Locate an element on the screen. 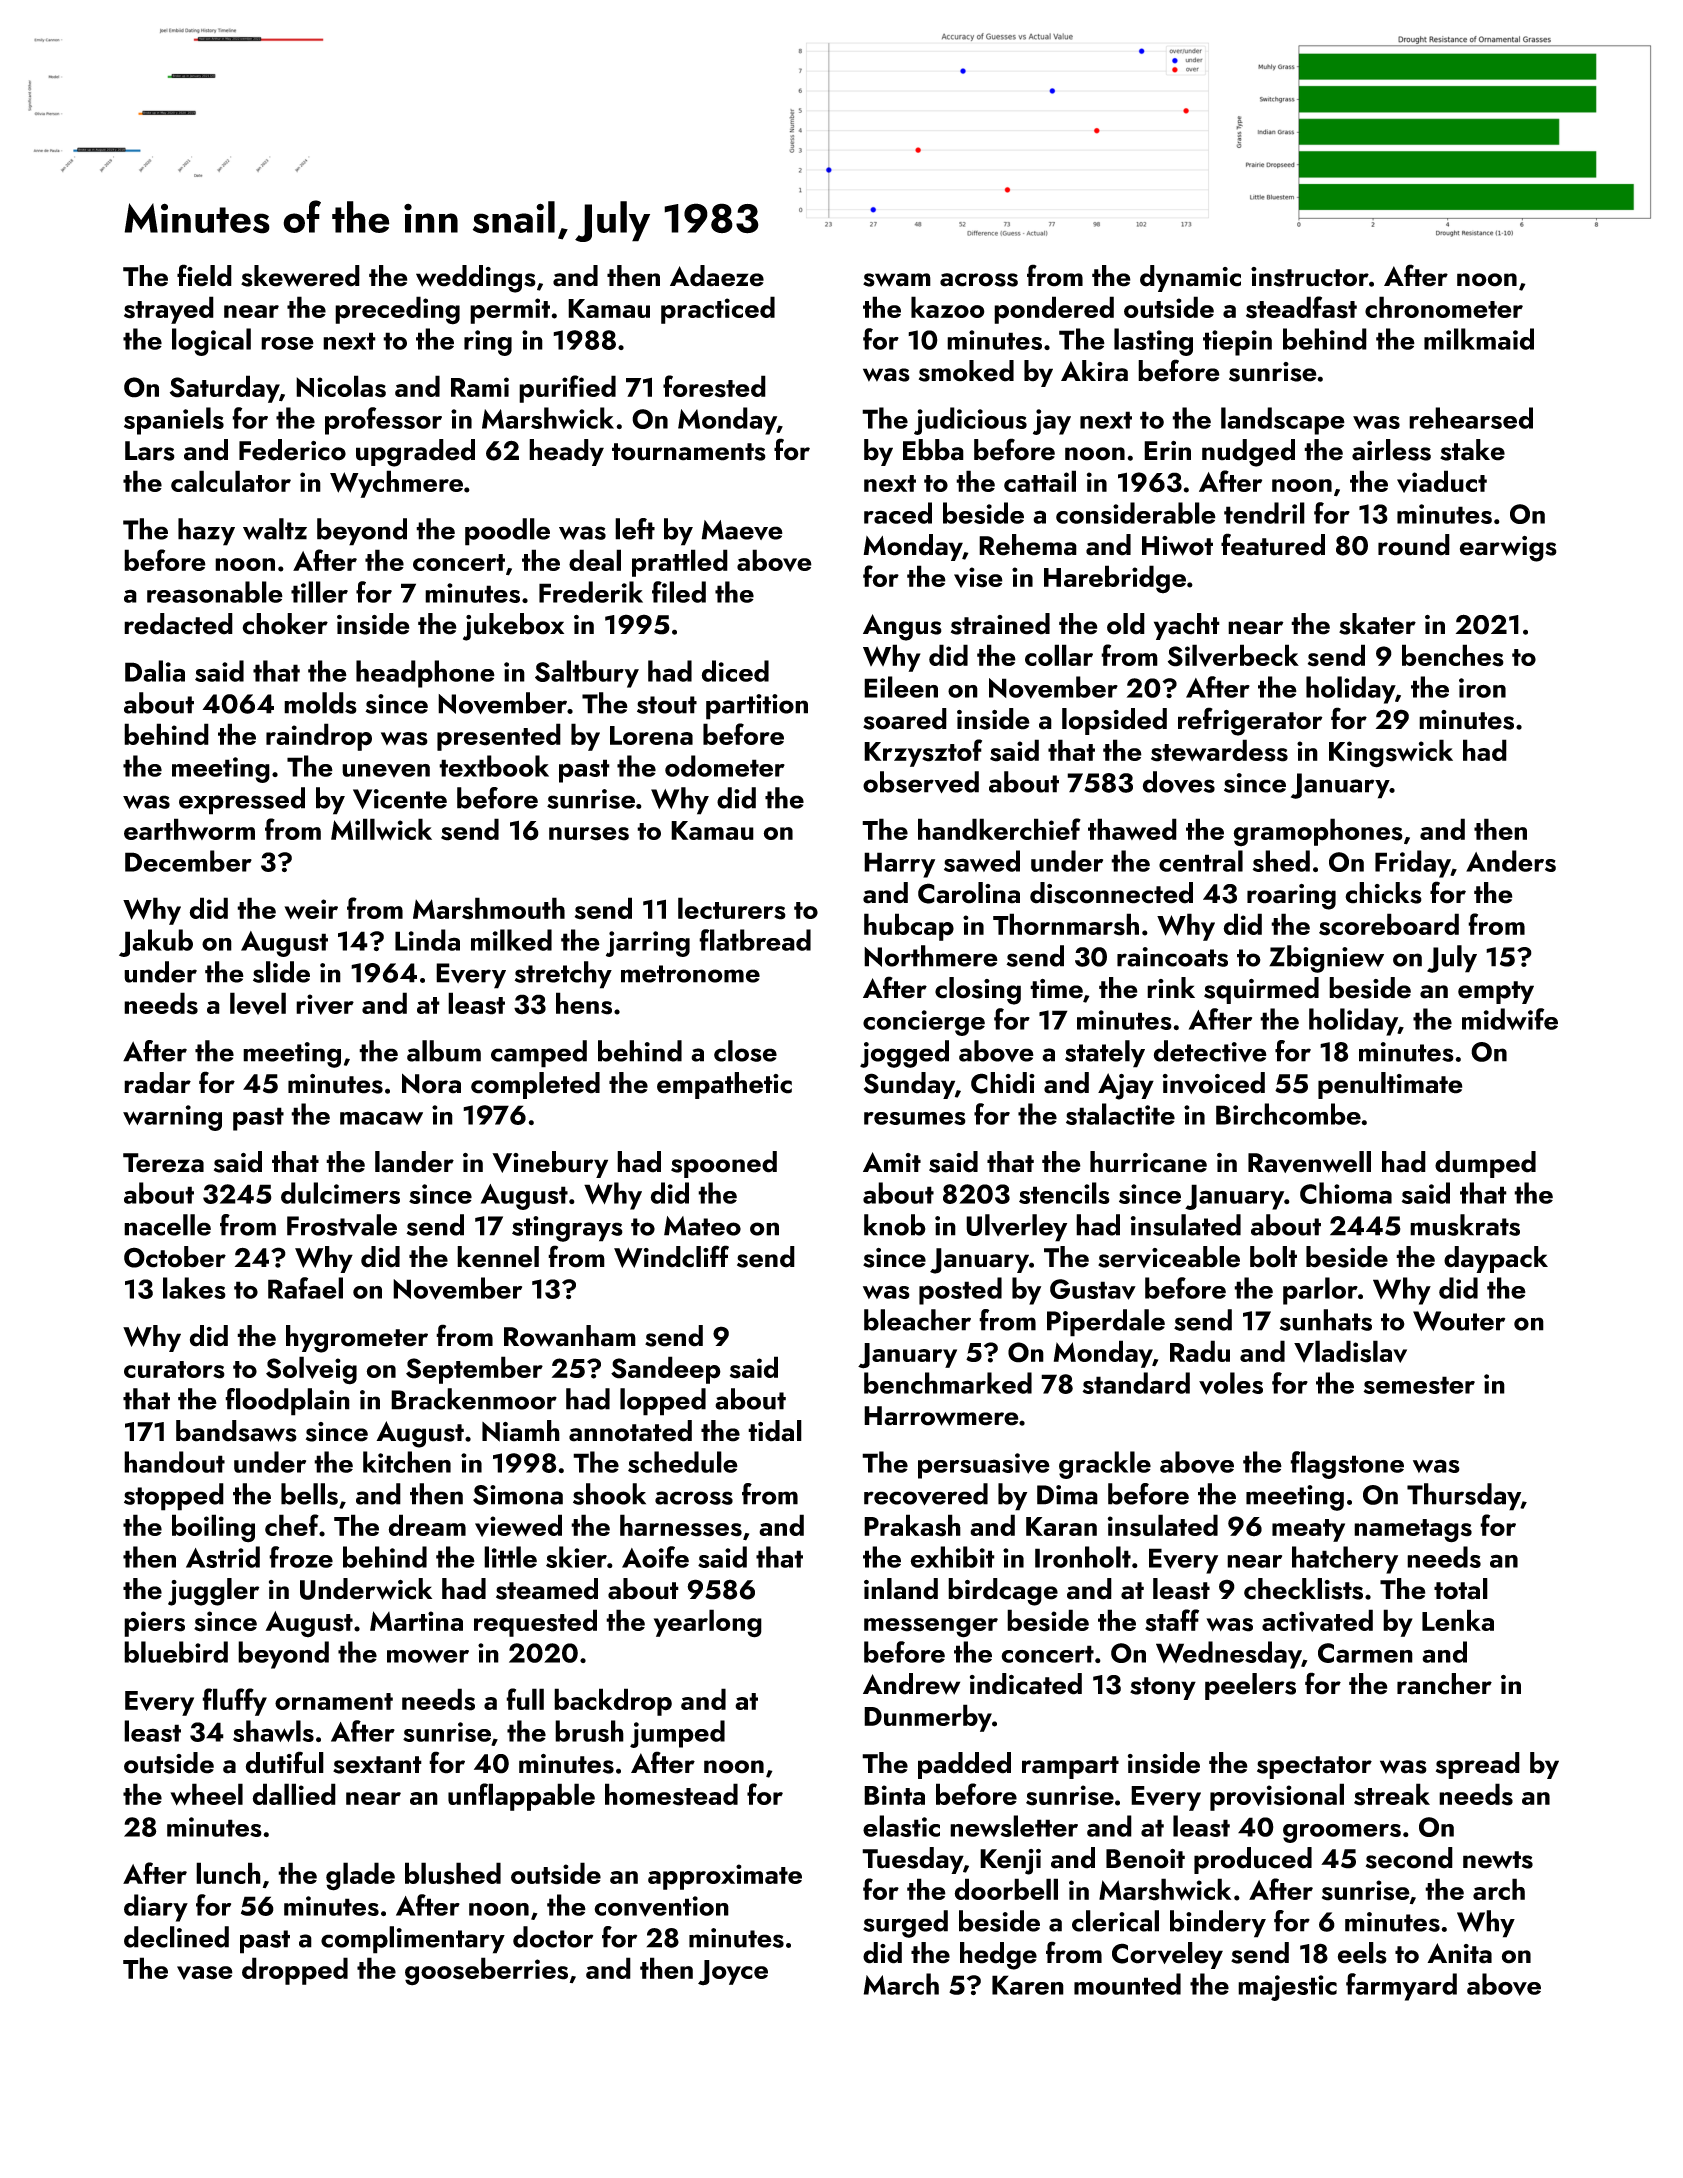  weddings is located at coordinates (476, 279).
